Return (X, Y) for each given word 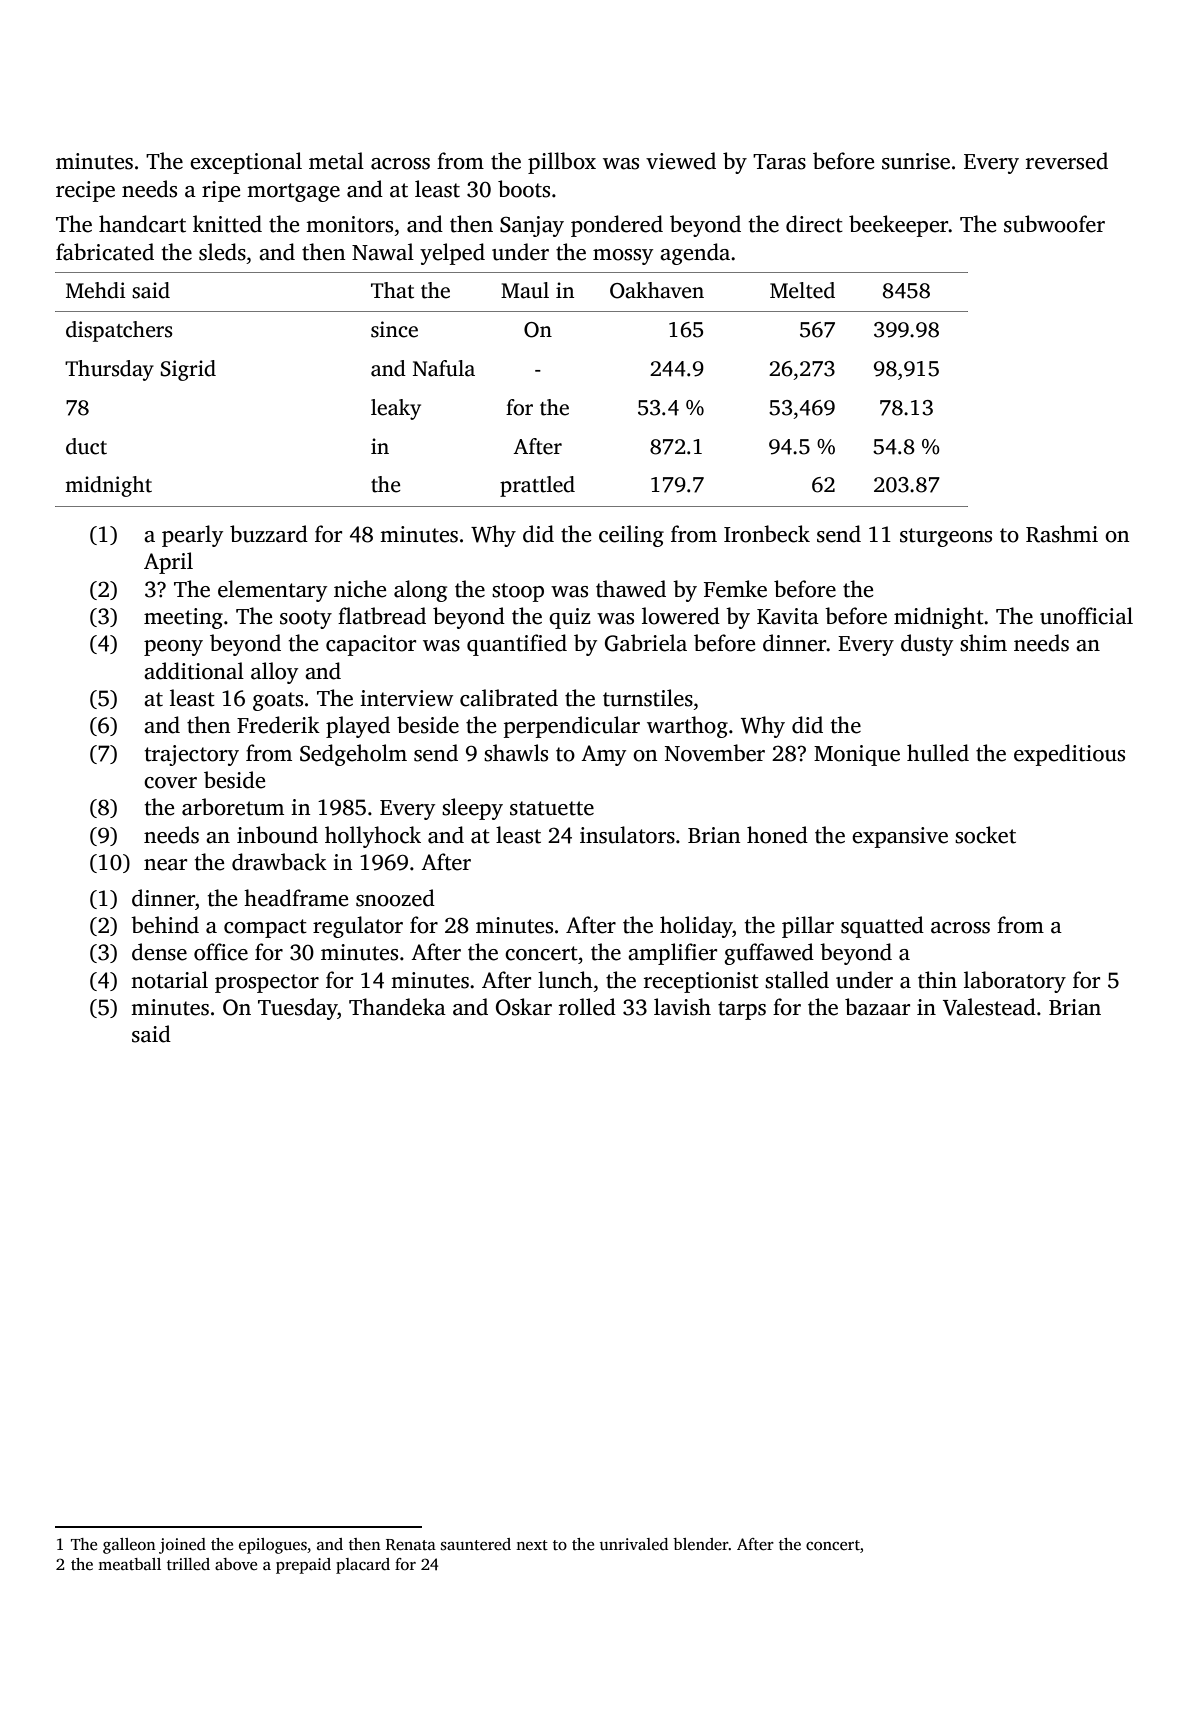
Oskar (524, 1007)
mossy (623, 257)
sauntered (476, 1544)
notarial (169, 980)
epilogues (273, 1546)
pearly (192, 536)
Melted (802, 290)
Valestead (989, 1007)
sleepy (472, 809)
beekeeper (899, 226)
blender (701, 1544)
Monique (857, 755)
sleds (222, 252)
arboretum (233, 807)
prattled (537, 486)
